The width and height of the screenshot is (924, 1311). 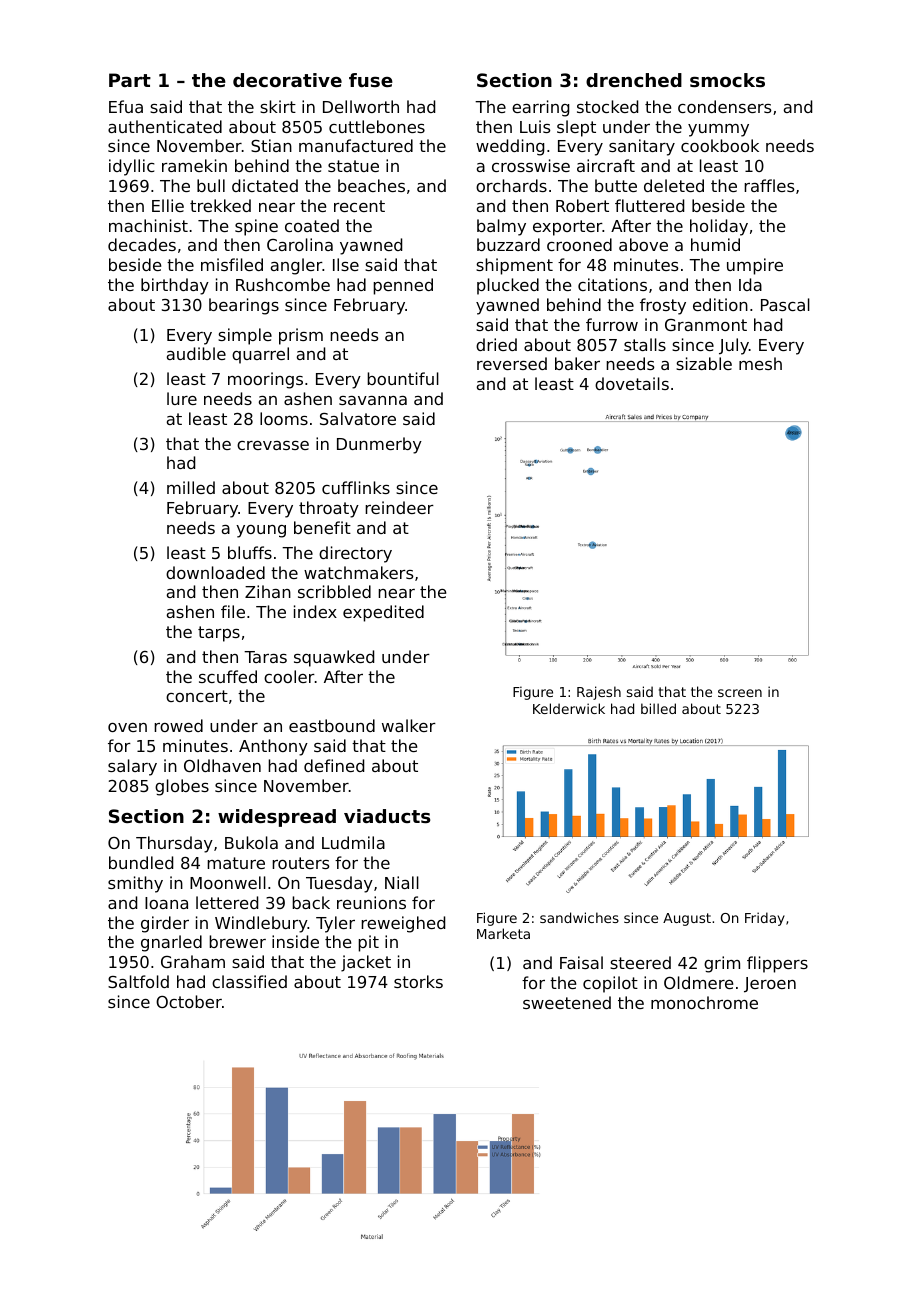 What do you see at coordinates (706, 325) in the screenshot?
I see `Granmont` at bounding box center [706, 325].
